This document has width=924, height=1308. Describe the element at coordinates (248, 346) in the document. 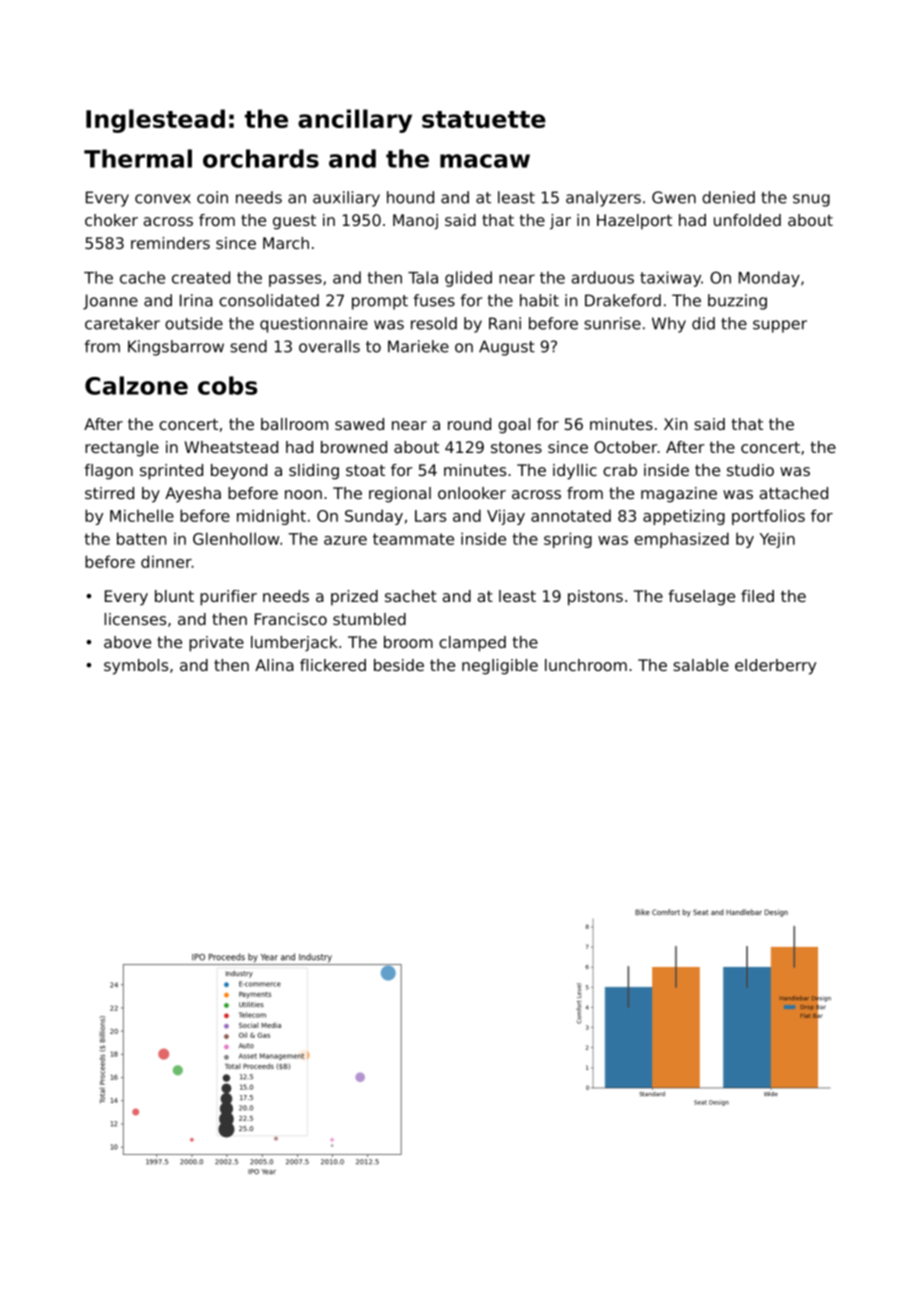

I see `send` at that location.
